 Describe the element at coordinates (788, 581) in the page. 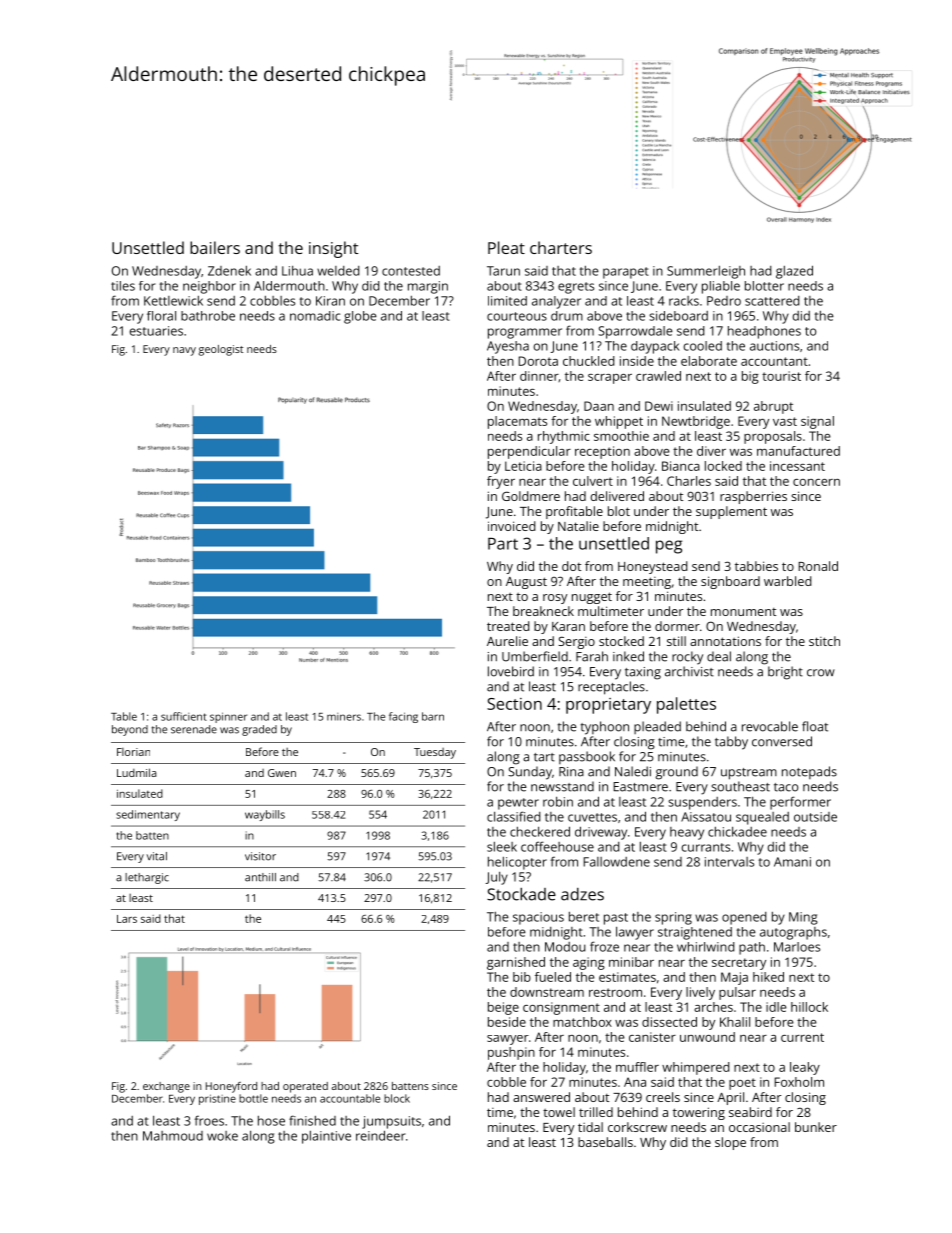

I see `warbled` at that location.
